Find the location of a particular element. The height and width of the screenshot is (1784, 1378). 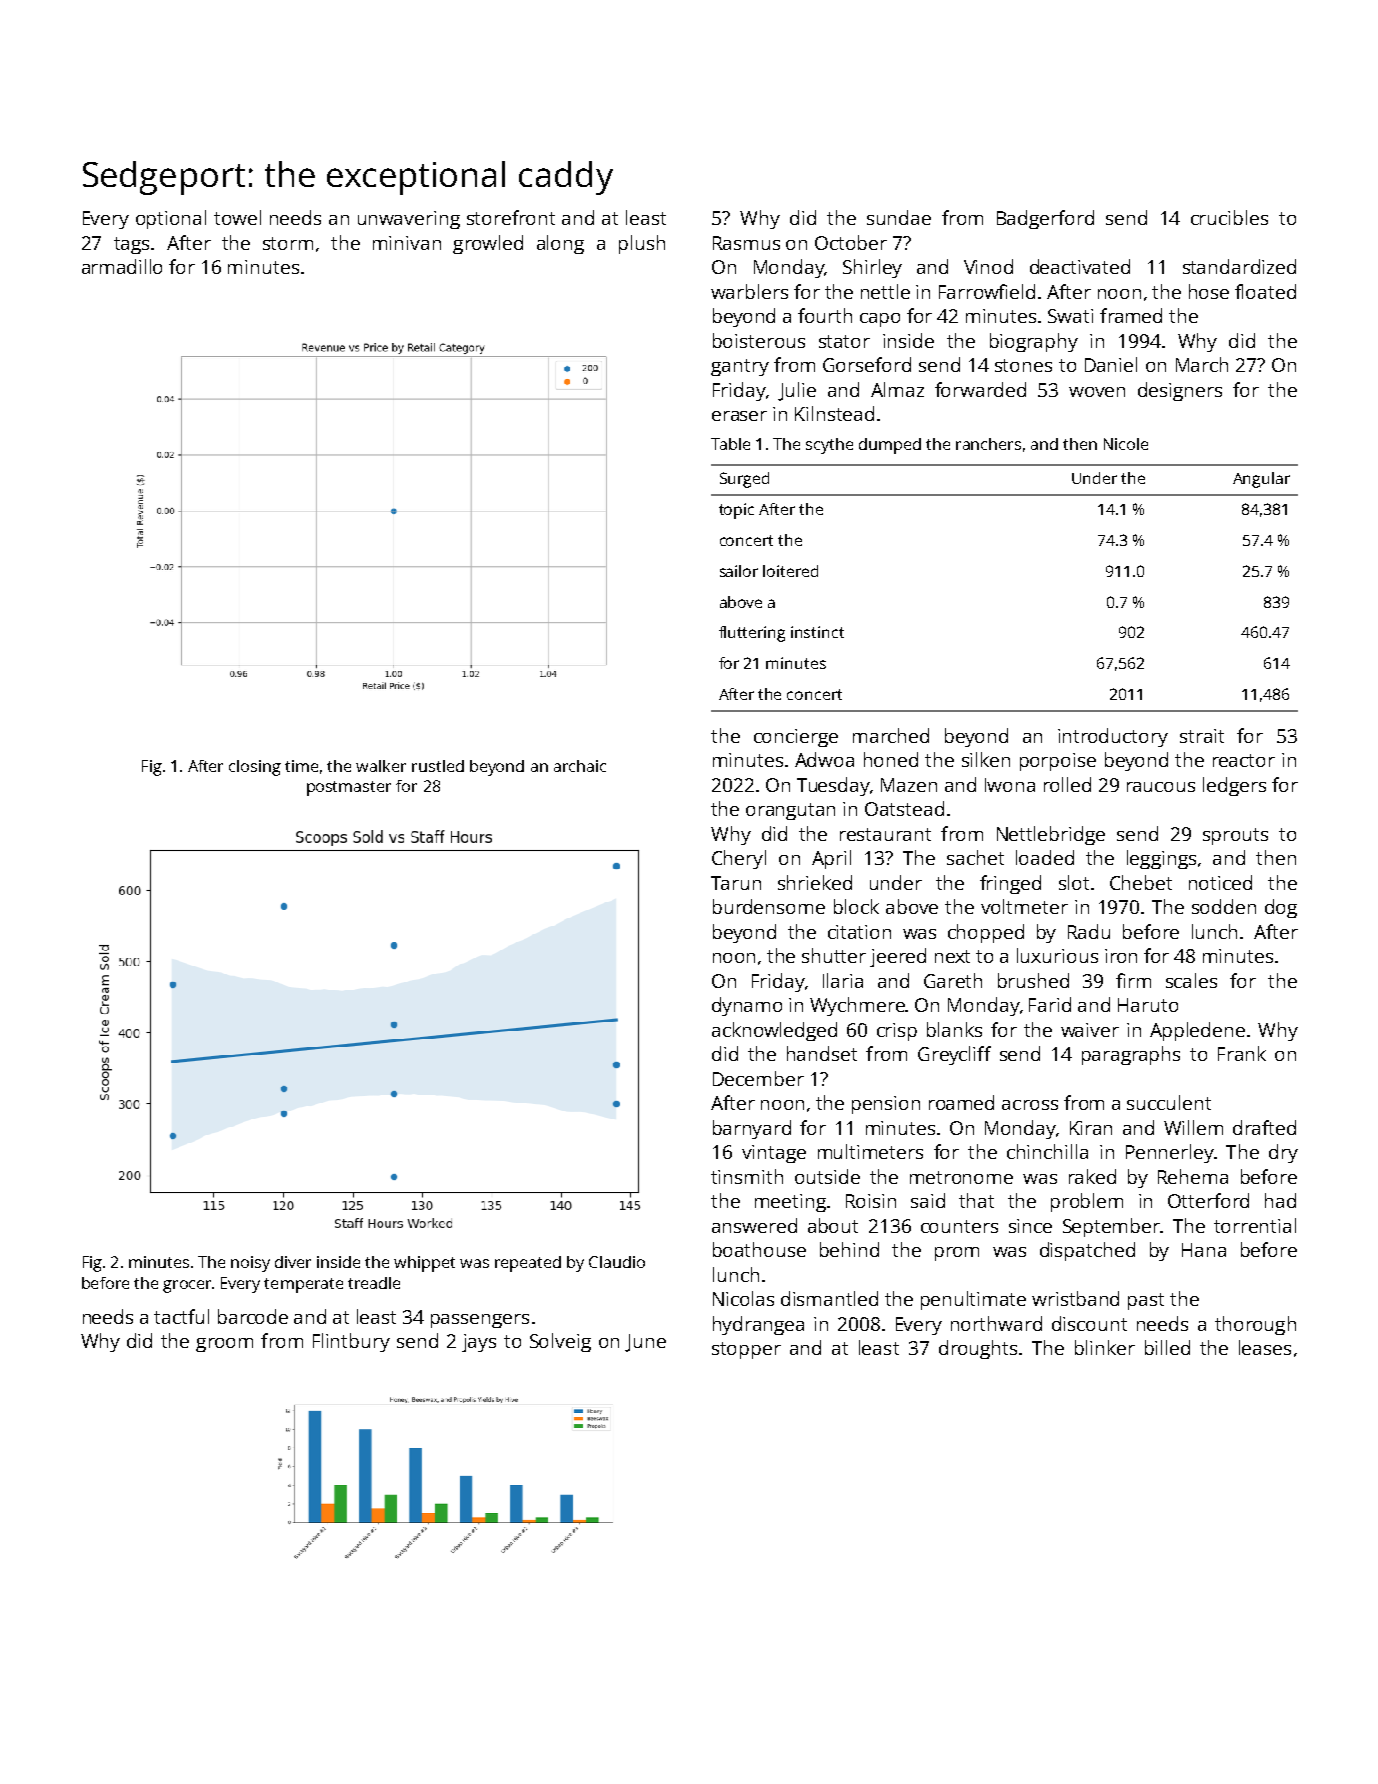

handset is located at coordinates (822, 1053).
